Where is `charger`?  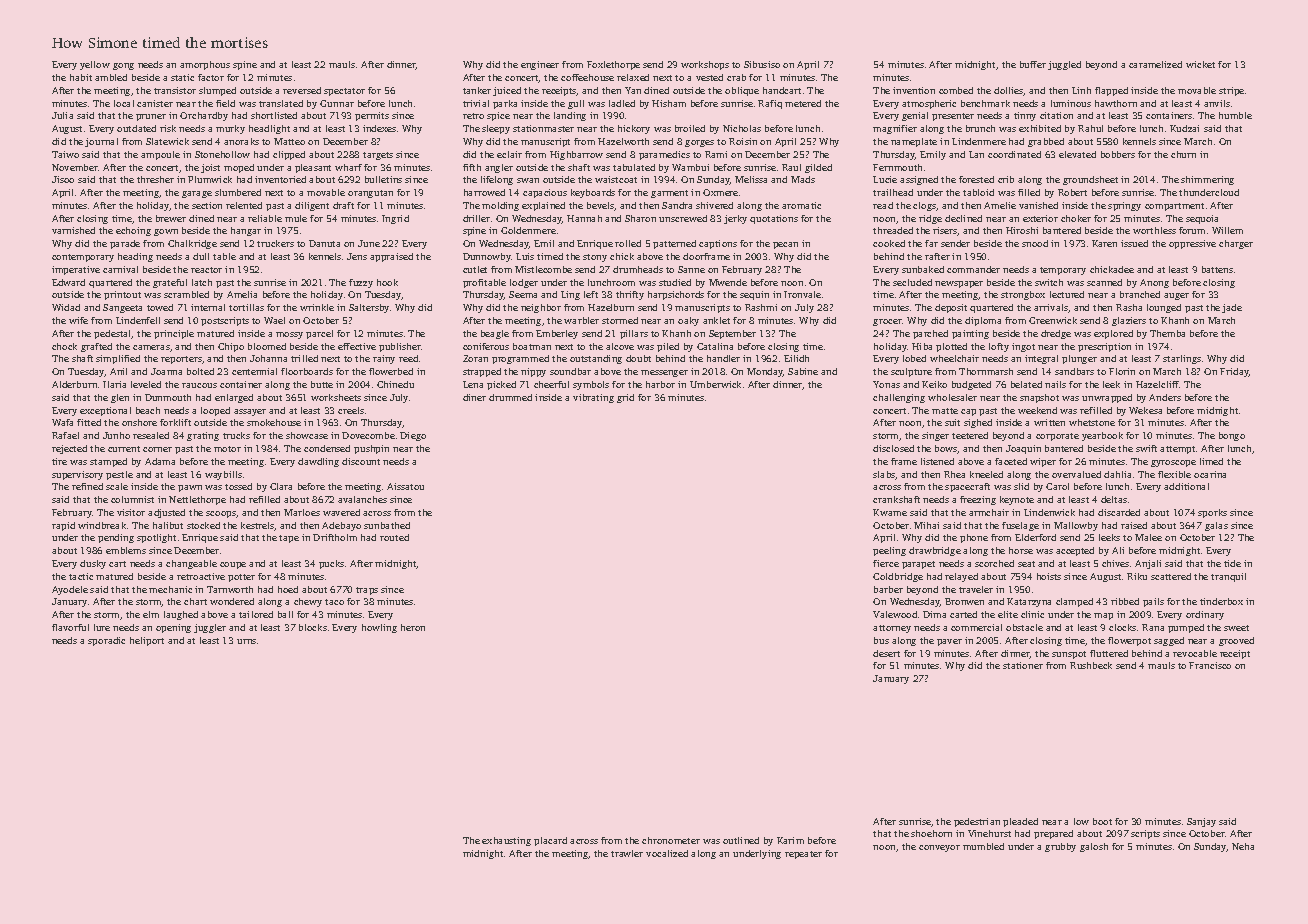
charger is located at coordinates (1236, 244).
